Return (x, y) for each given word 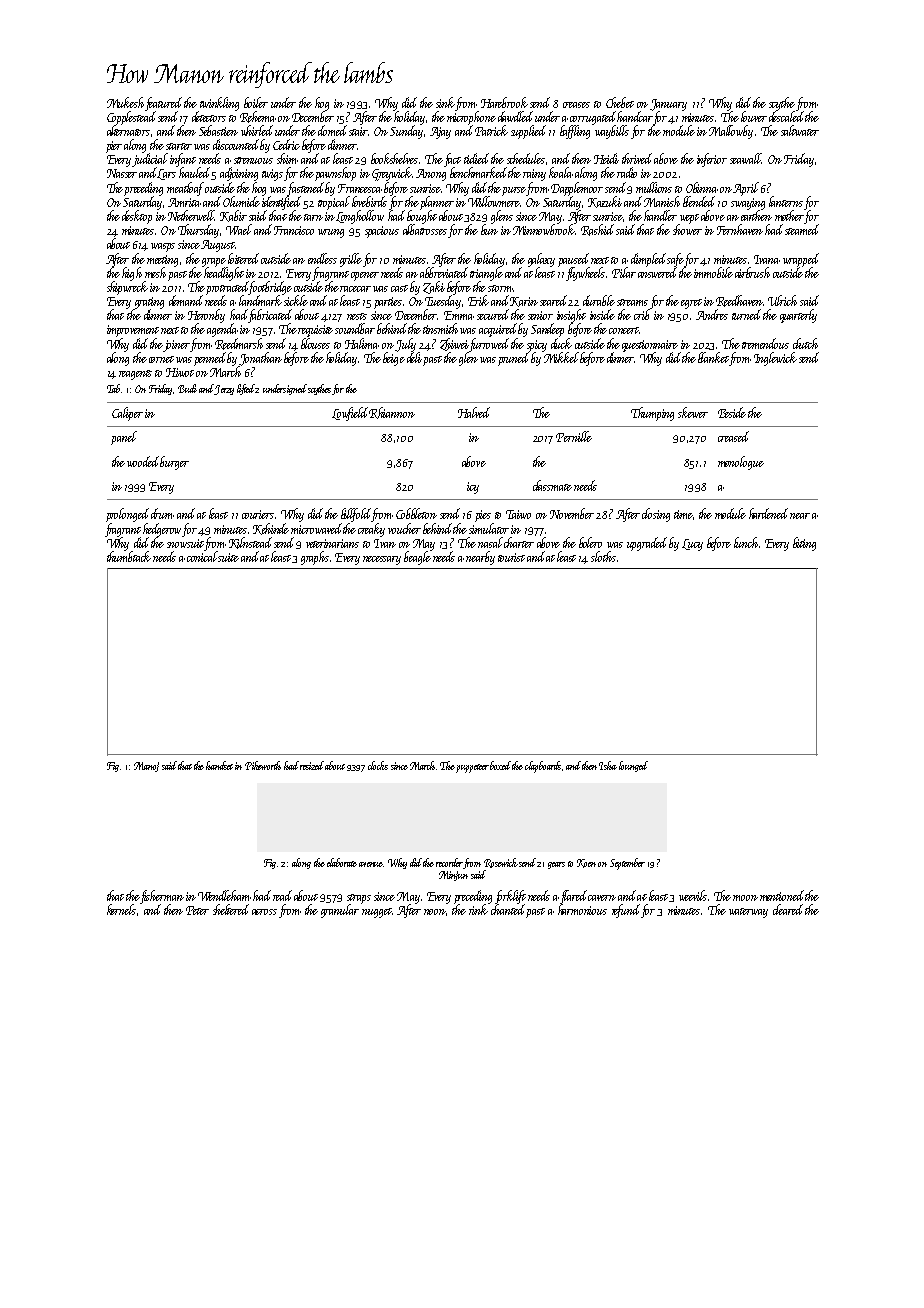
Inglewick (775, 359)
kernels (121, 909)
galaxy (541, 260)
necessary (382, 560)
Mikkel (561, 357)
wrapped (801, 260)
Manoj (146, 767)
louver (754, 116)
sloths (603, 556)
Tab (113, 388)
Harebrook (504, 102)
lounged (633, 766)
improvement (133, 331)
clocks (378, 765)
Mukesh (125, 102)
